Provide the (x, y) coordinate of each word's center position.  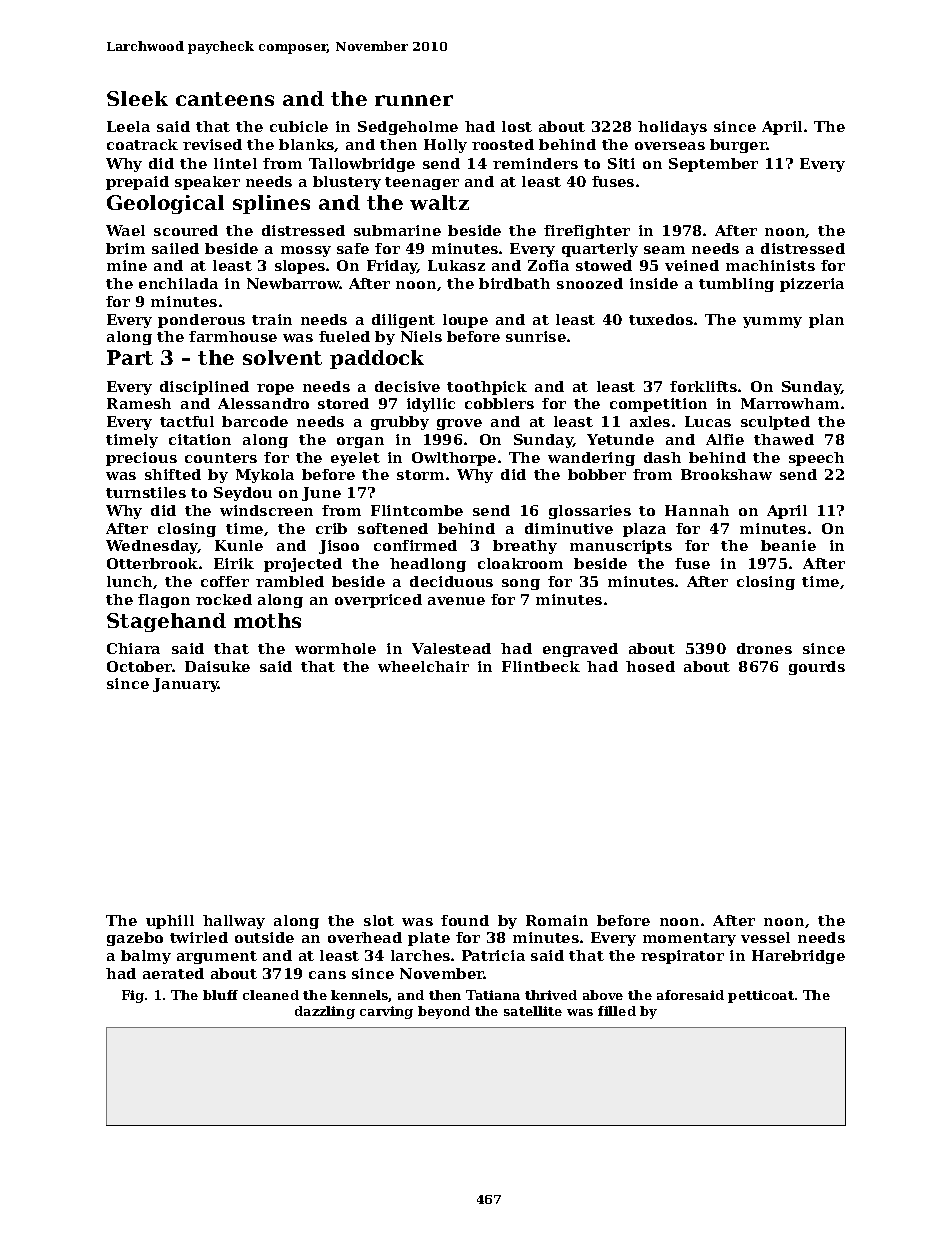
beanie (788, 545)
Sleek (137, 98)
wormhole (335, 648)
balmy (146, 957)
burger (738, 146)
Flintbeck (541, 666)
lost (517, 126)
